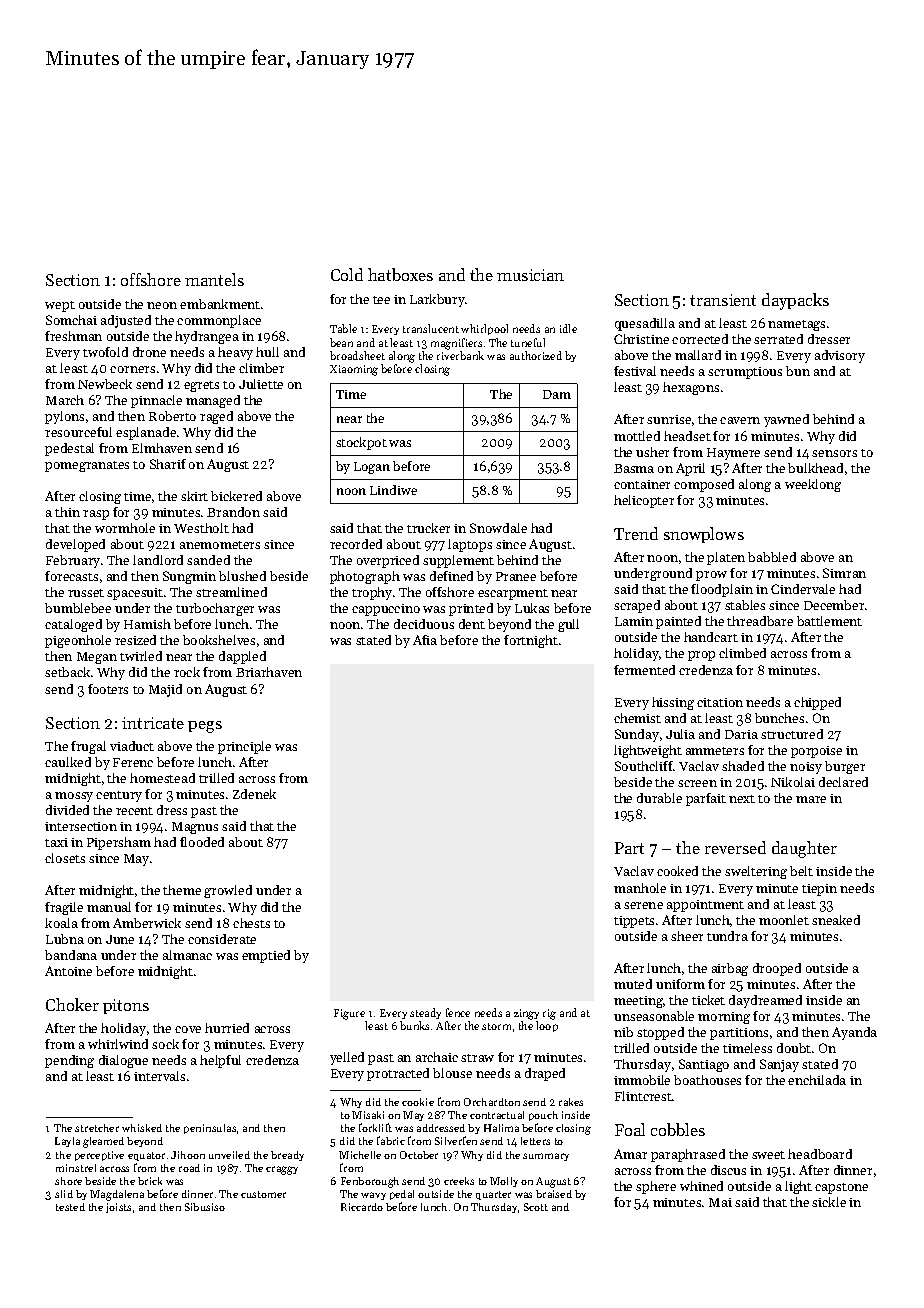 The image size is (924, 1308). I want to click on wavy, so click(373, 1196).
